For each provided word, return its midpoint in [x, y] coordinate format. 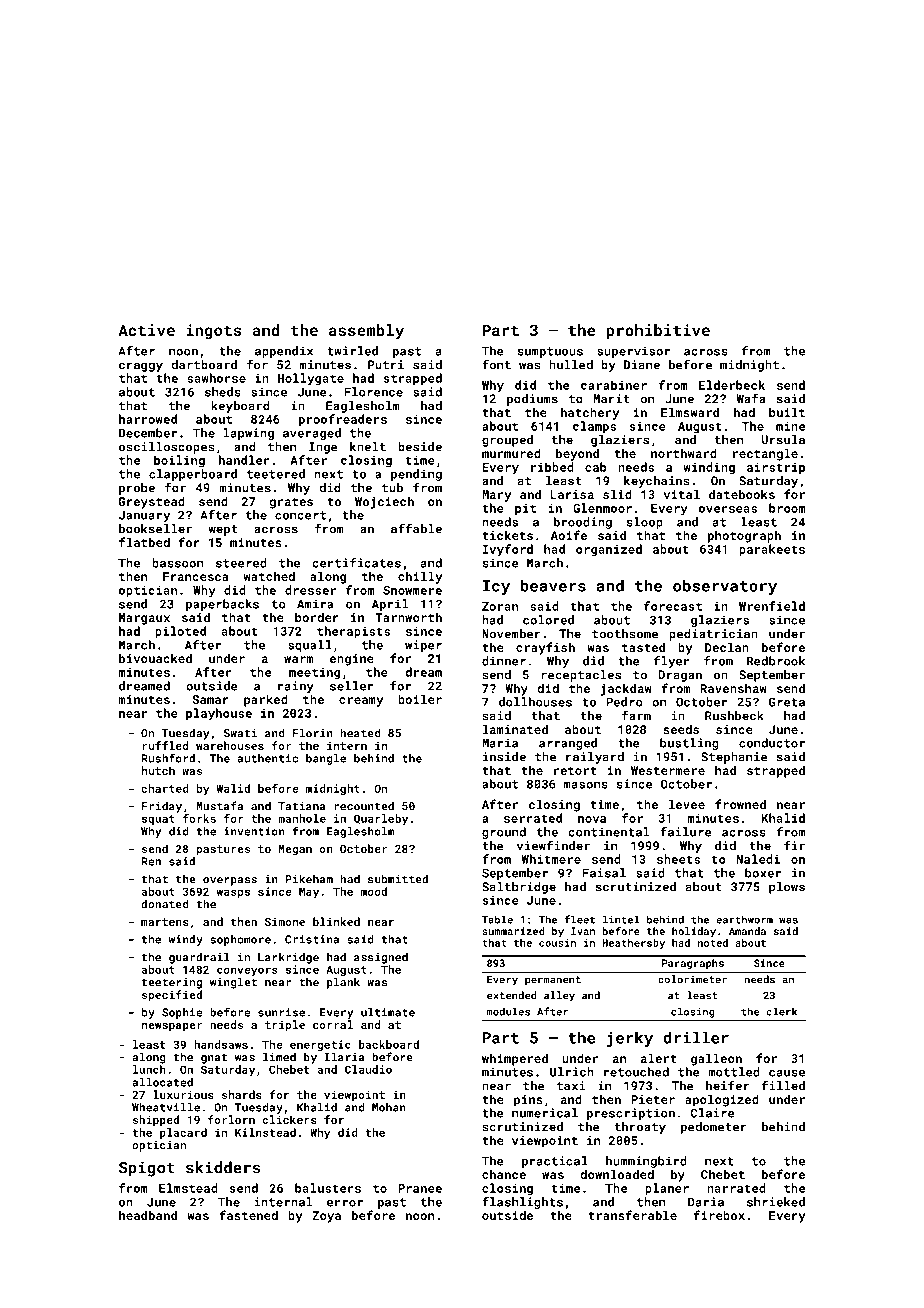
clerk [781, 1011]
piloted [180, 632]
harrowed [148, 419]
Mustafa [219, 806]
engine [352, 660]
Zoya [326, 1217]
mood [374, 891]
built [787, 412]
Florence [373, 392]
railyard [595, 758]
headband [148, 1215]
